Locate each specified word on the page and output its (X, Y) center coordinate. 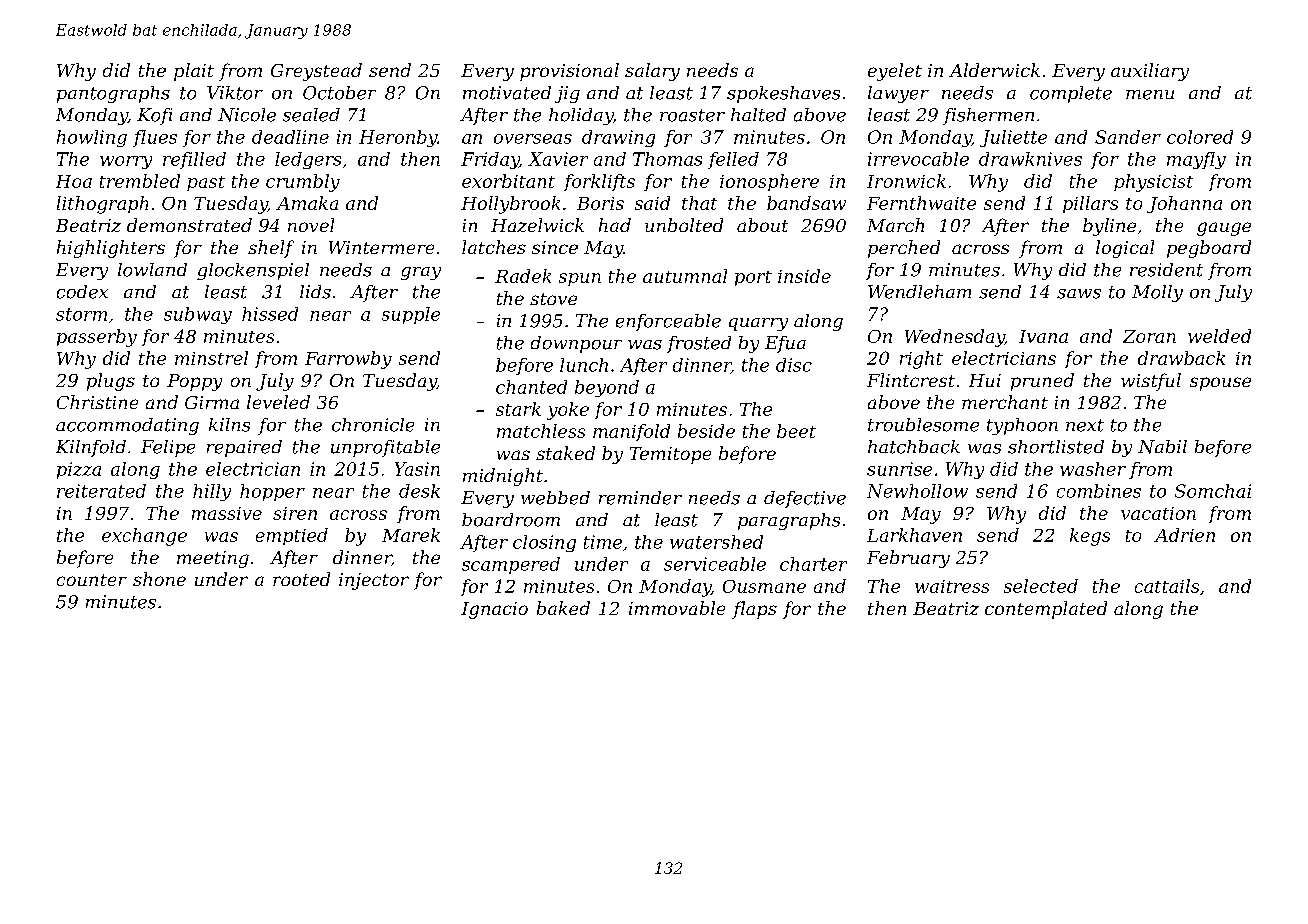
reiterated (101, 491)
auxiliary (1150, 72)
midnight (503, 477)
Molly (1157, 293)
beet (796, 431)
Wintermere (381, 247)
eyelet (895, 72)
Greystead (316, 72)
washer (1093, 469)
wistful (1151, 382)
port (753, 278)
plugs (111, 382)
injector (374, 581)
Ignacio (494, 610)
